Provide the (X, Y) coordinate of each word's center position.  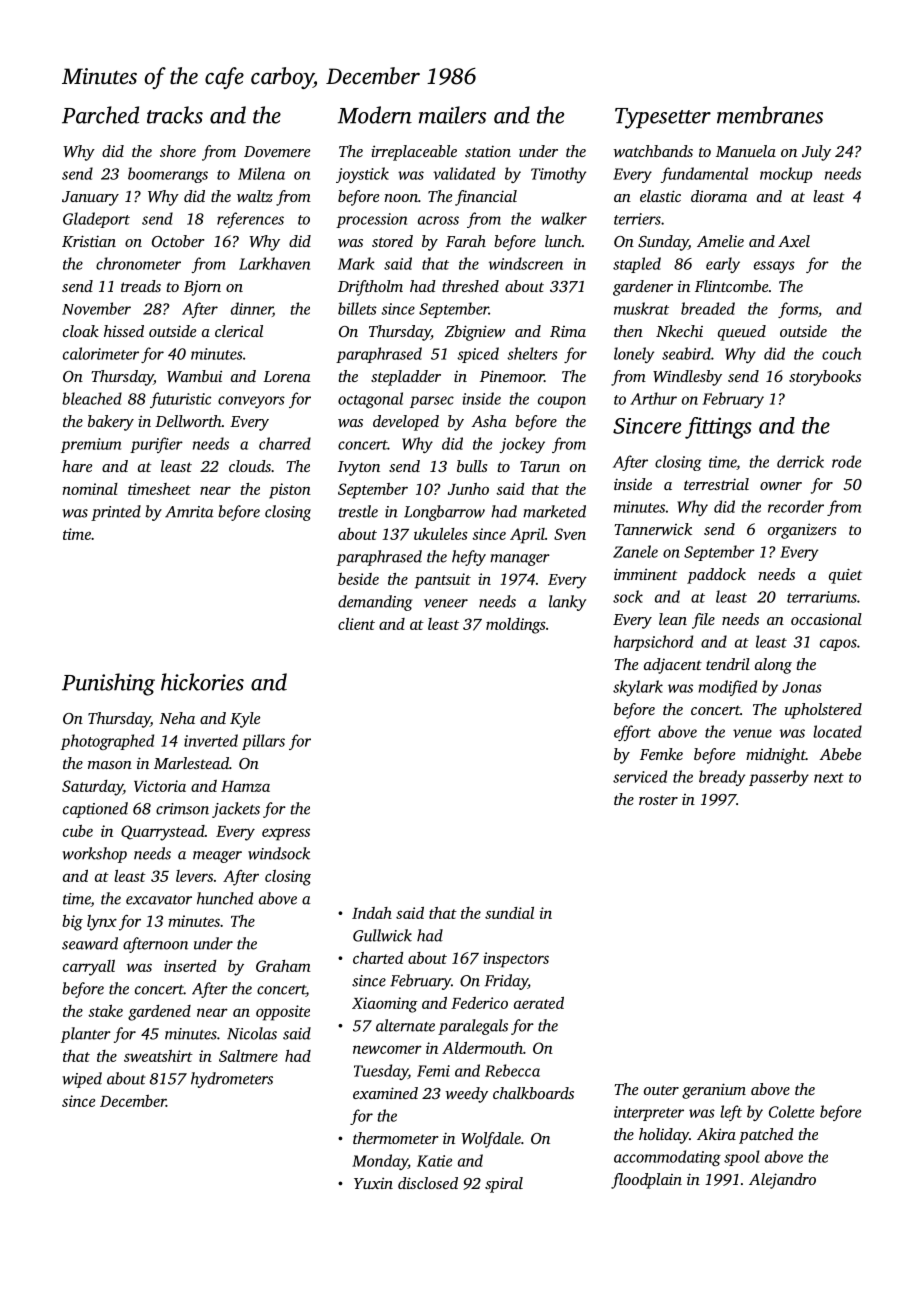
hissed (124, 331)
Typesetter (663, 118)
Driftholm (370, 288)
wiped (82, 1080)
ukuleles (441, 534)
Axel (794, 241)
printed (116, 513)
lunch (563, 241)
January (90, 198)
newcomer (387, 1049)
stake (105, 1011)
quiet (846, 576)
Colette (791, 1111)
